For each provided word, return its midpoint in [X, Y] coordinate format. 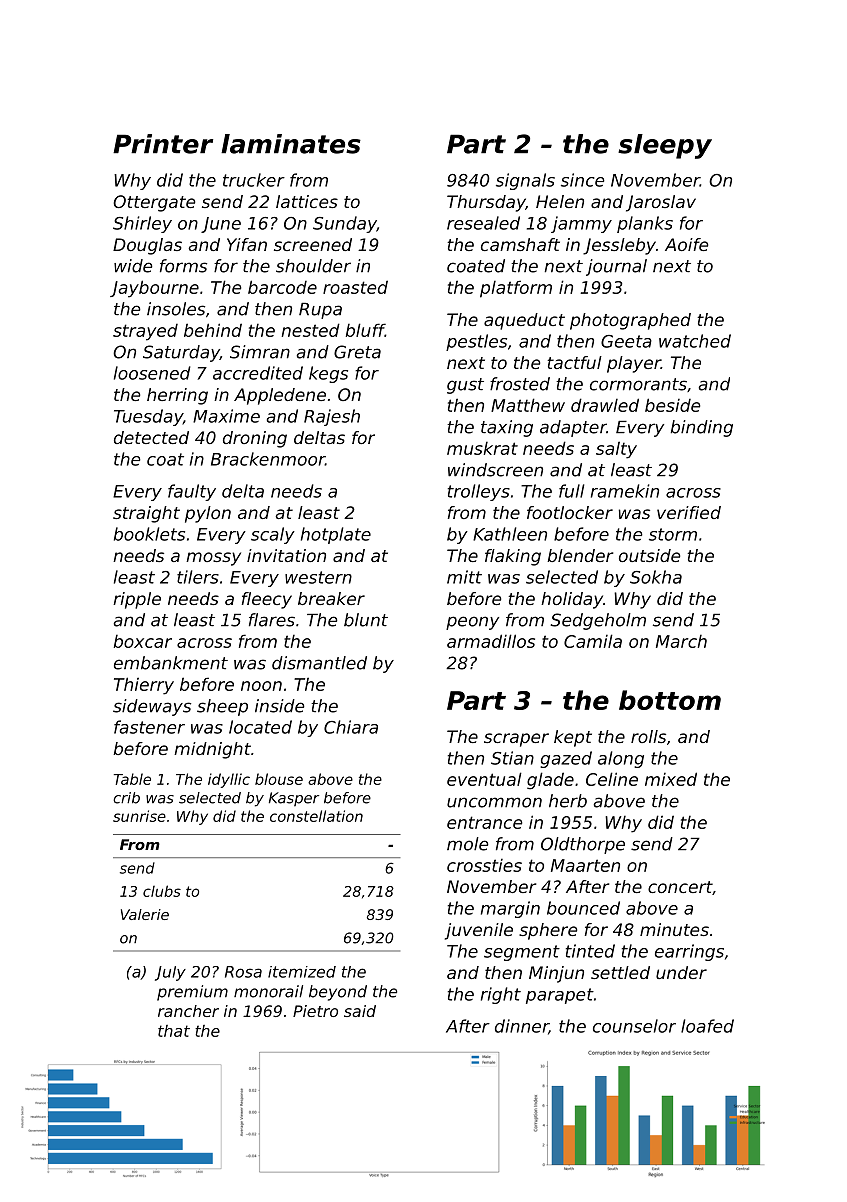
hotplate [336, 535]
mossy [213, 559]
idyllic [229, 780]
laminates [291, 144]
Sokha [656, 577]
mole [468, 844]
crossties [484, 865]
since [583, 180]
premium [192, 993]
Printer [163, 144]
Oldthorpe [583, 845]
